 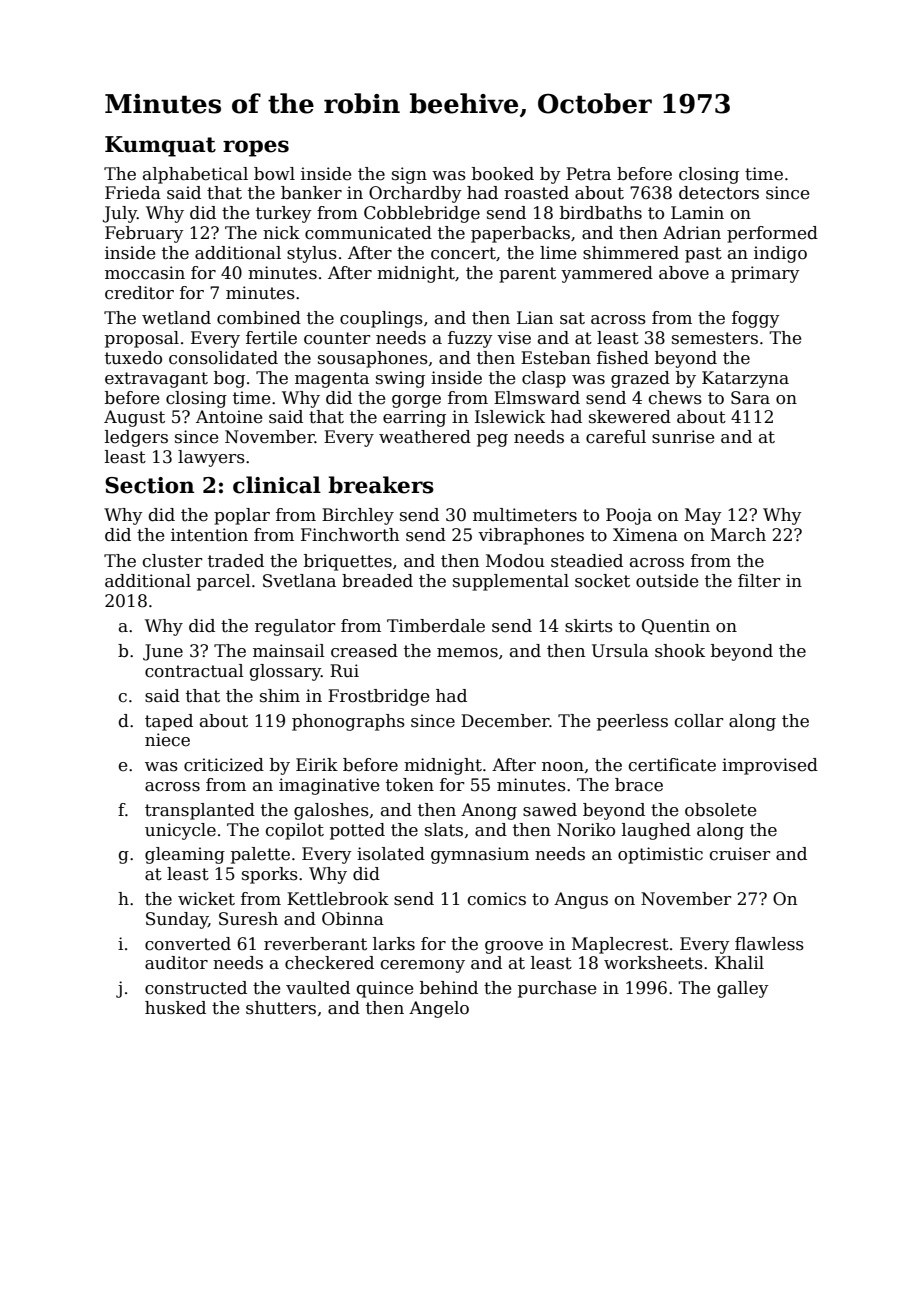 What do you see at coordinates (377, 581) in the screenshot?
I see `breaded` at bounding box center [377, 581].
